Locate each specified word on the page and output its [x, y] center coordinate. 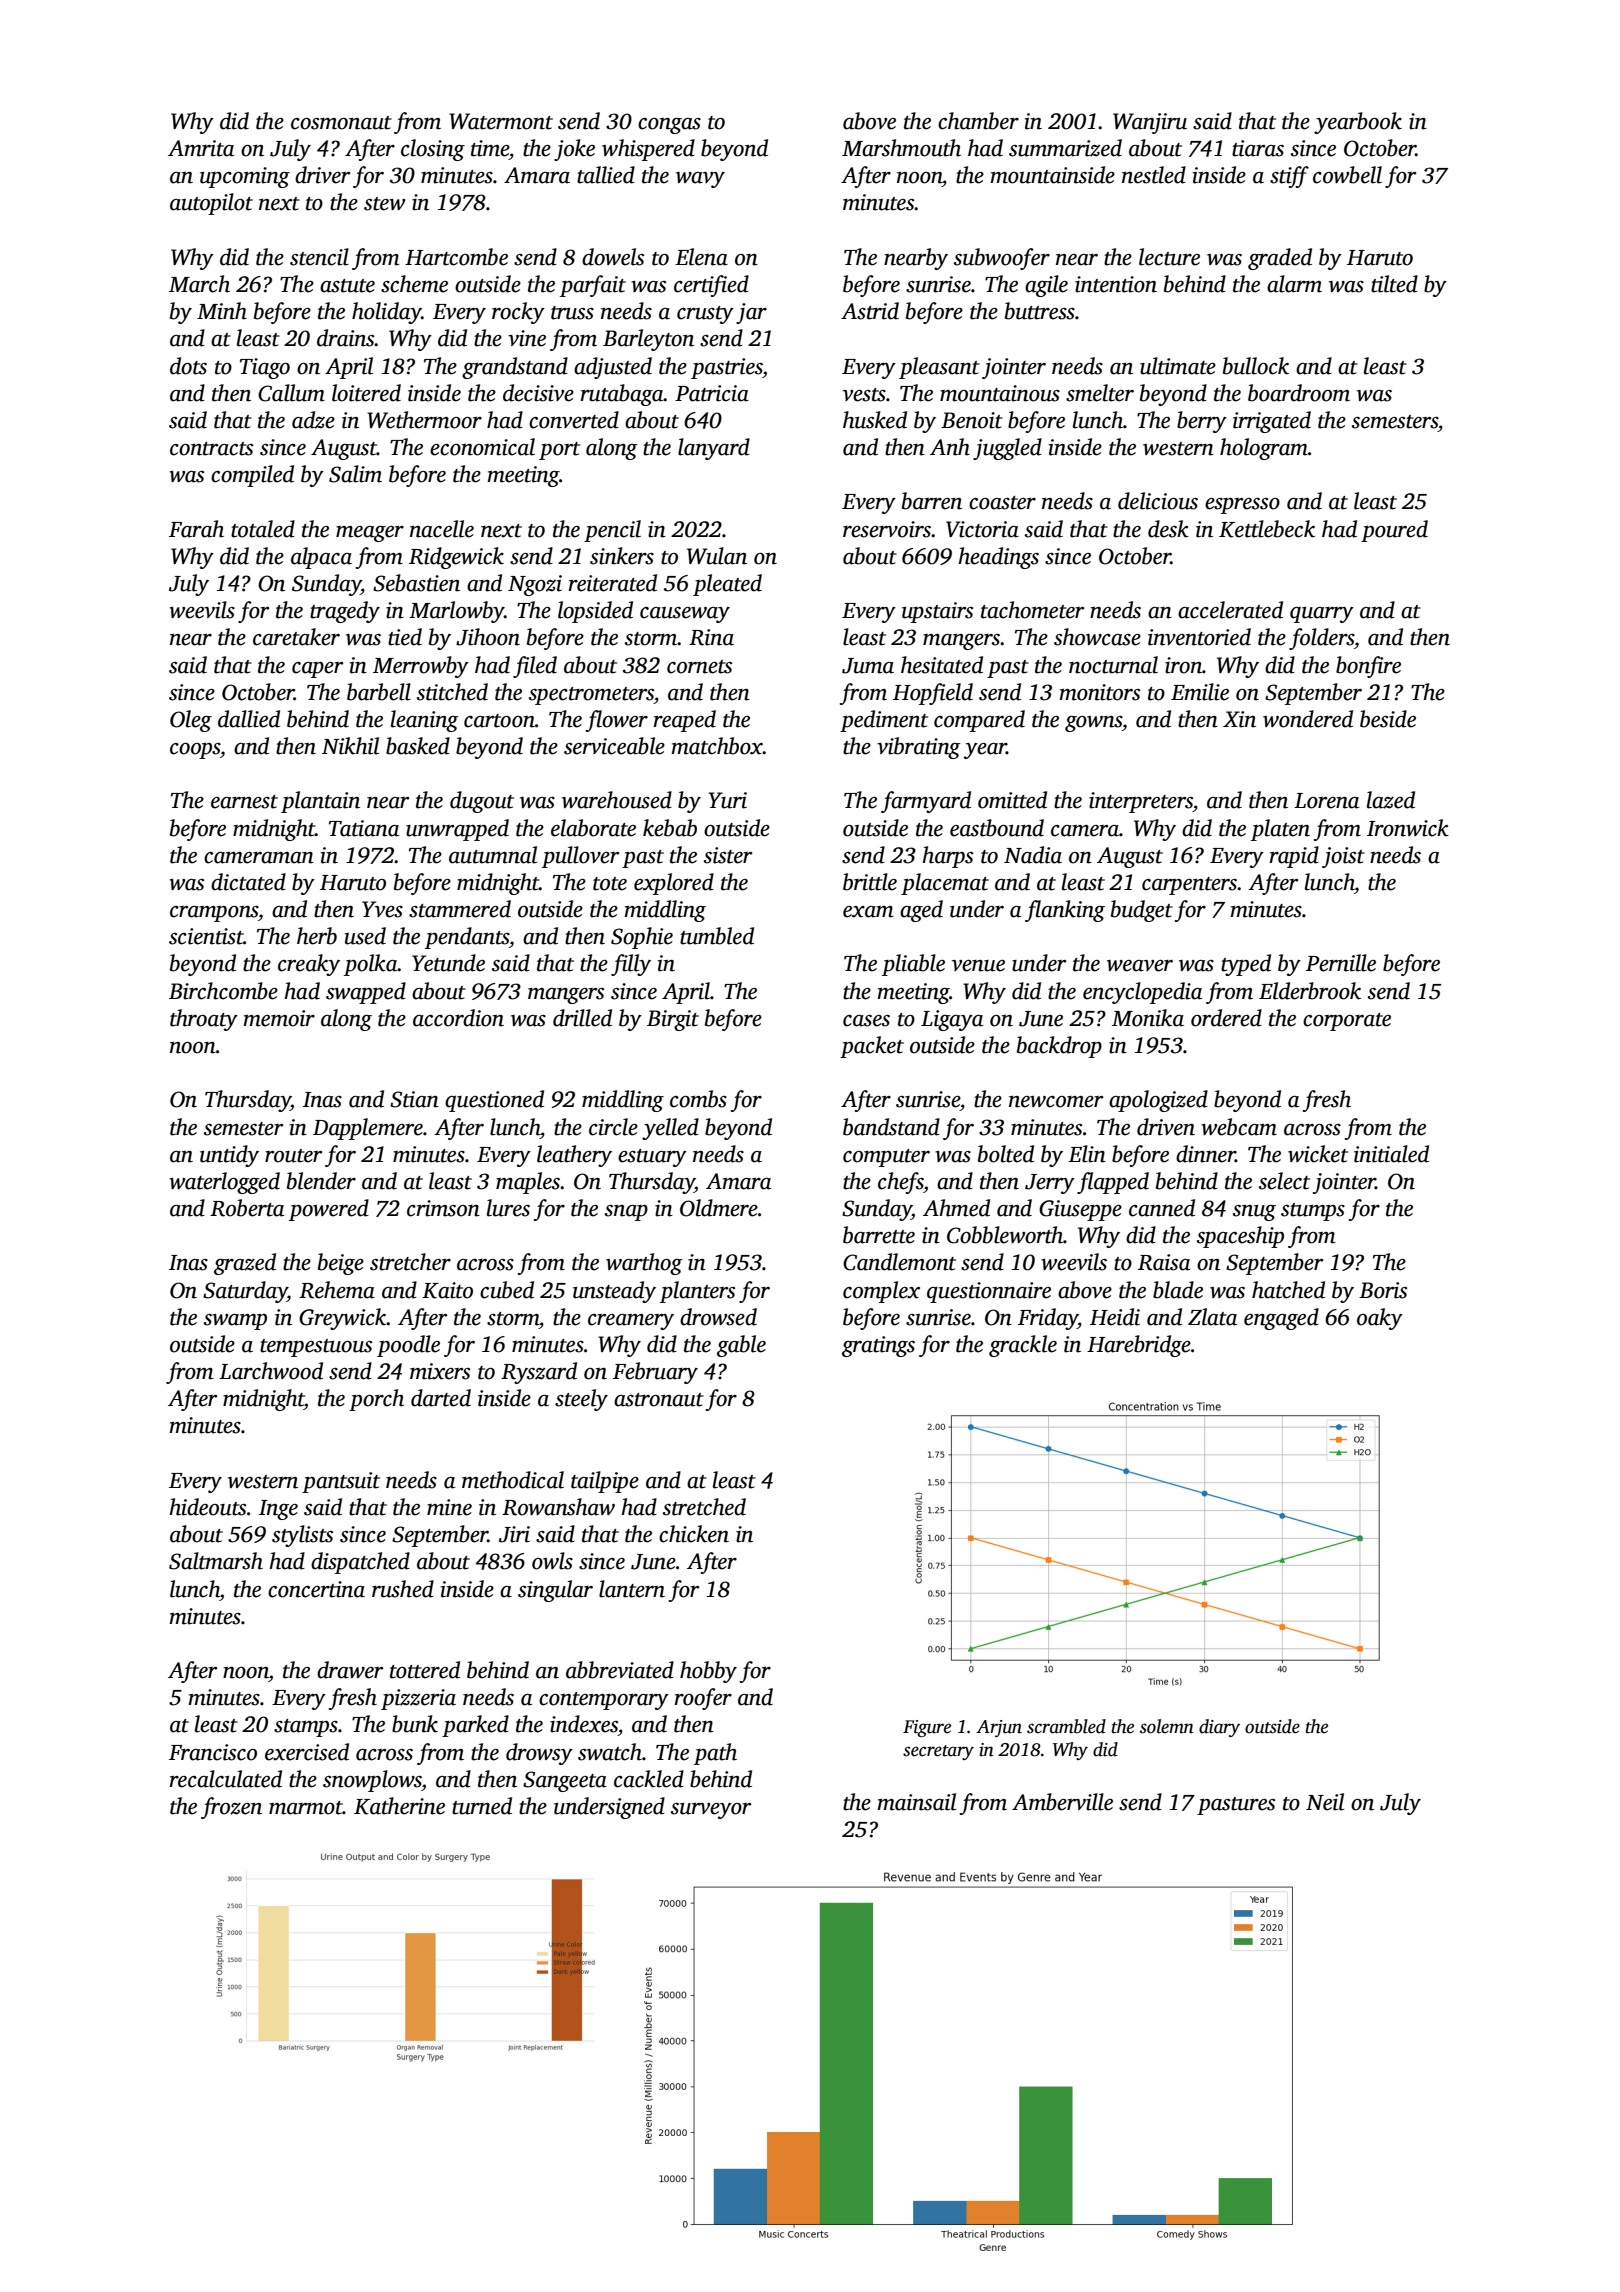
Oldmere [719, 1208]
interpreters [1141, 802]
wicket [1318, 1154]
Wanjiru [1150, 123]
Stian [414, 1099]
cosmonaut [341, 123]
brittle [870, 882]
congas [669, 126]
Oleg [191, 721]
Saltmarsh [216, 1561]
